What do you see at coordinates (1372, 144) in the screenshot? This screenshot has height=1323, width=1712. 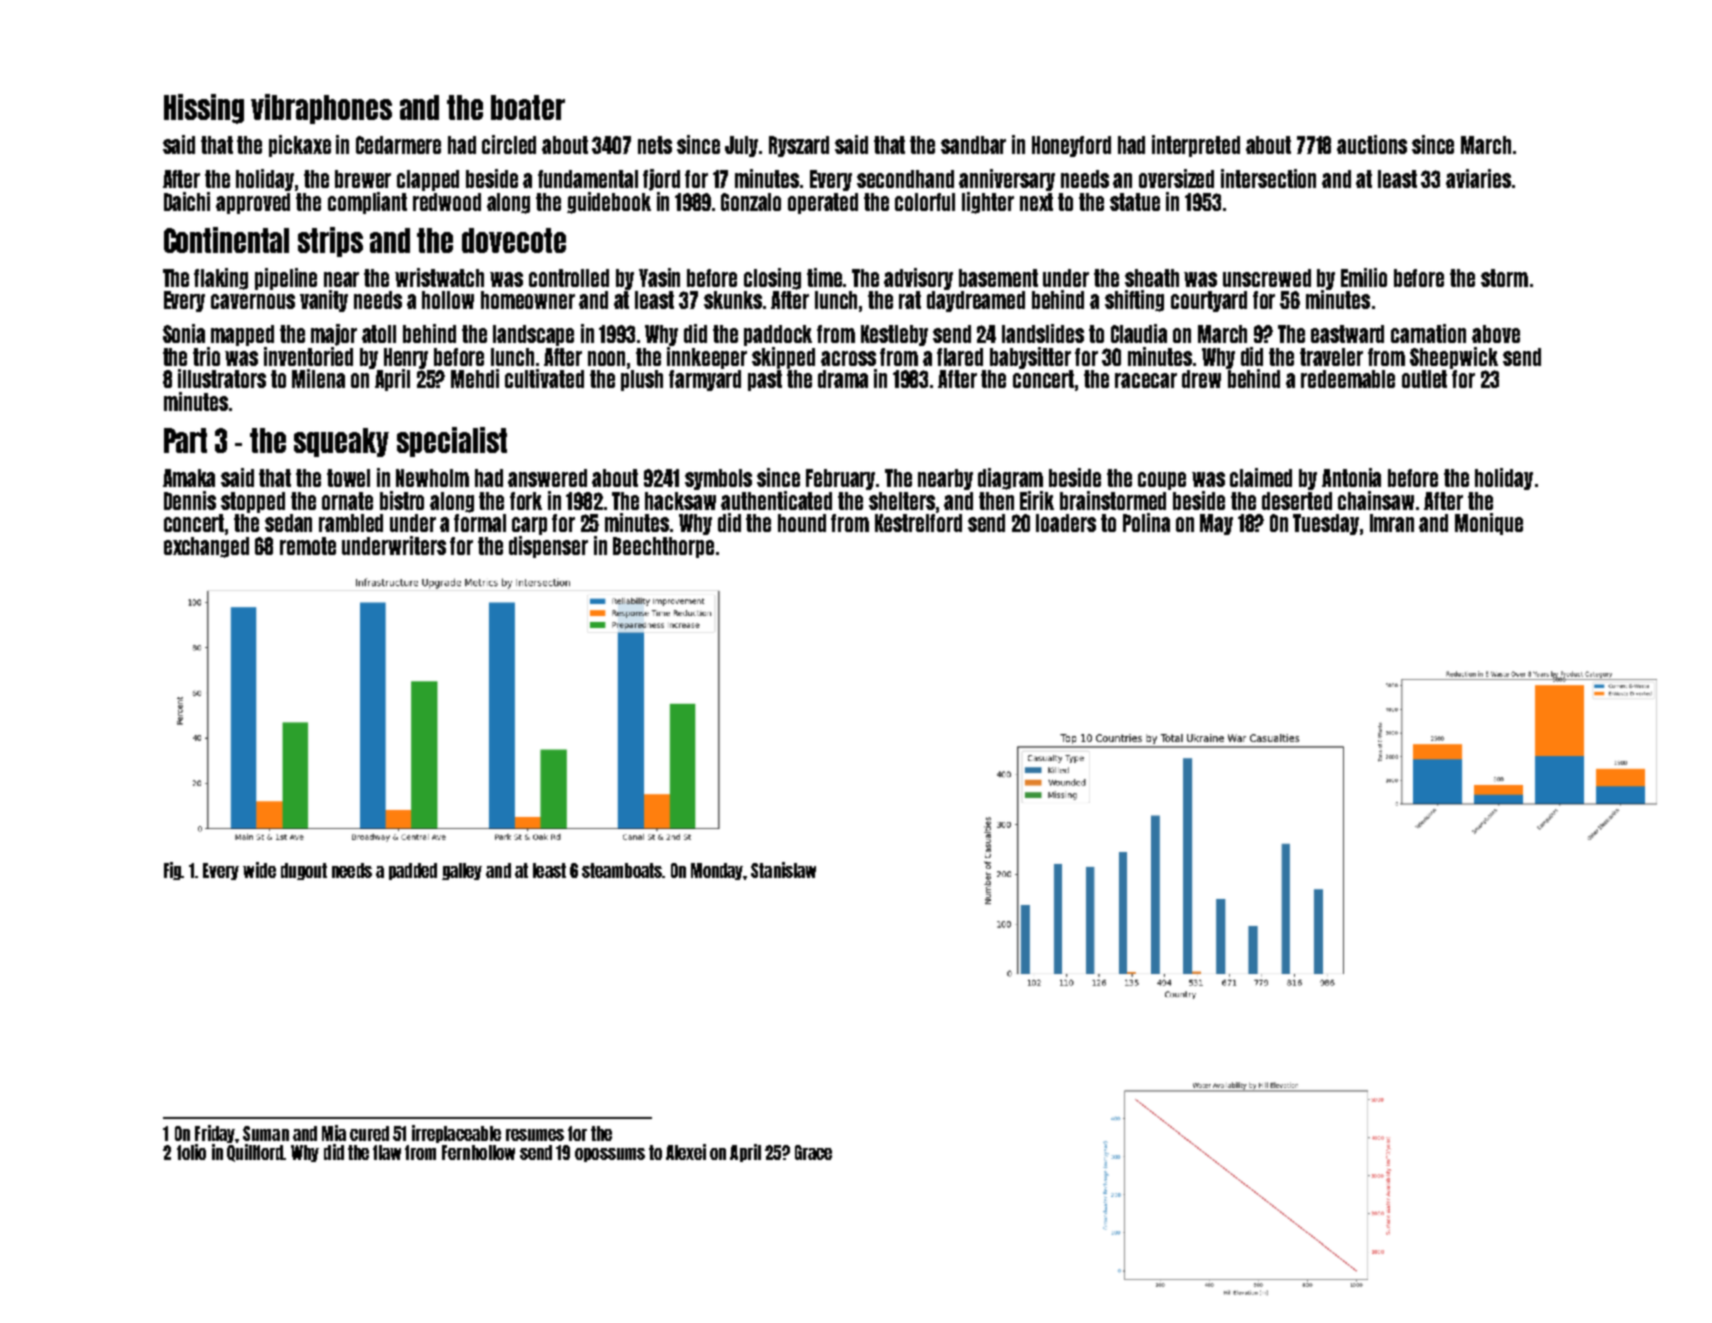 I see `auctions` at bounding box center [1372, 144].
